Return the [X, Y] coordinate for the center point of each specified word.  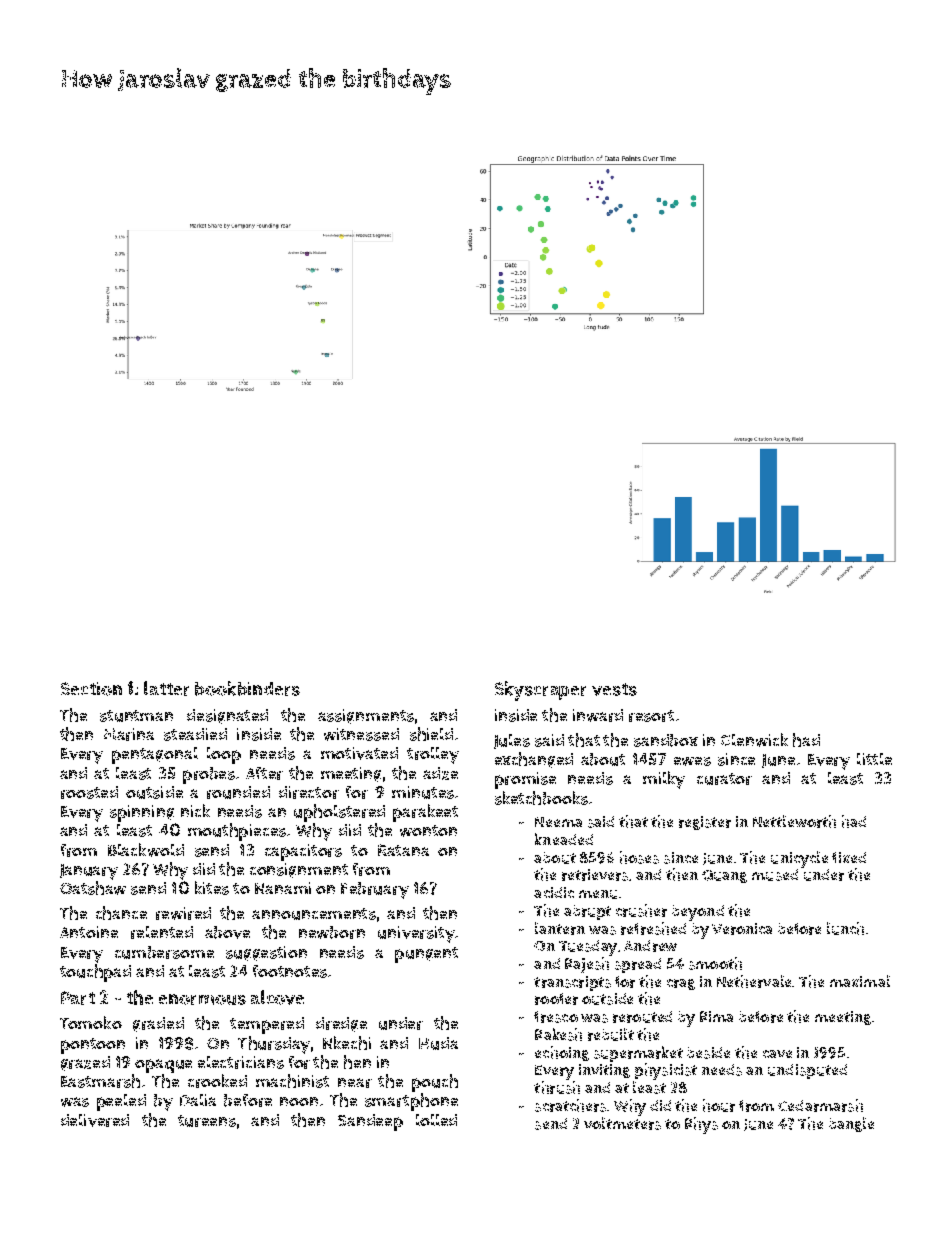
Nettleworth [794, 821]
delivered [95, 1120]
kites [212, 888]
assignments [366, 716]
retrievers [595, 875]
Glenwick [754, 740]
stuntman [136, 716]
